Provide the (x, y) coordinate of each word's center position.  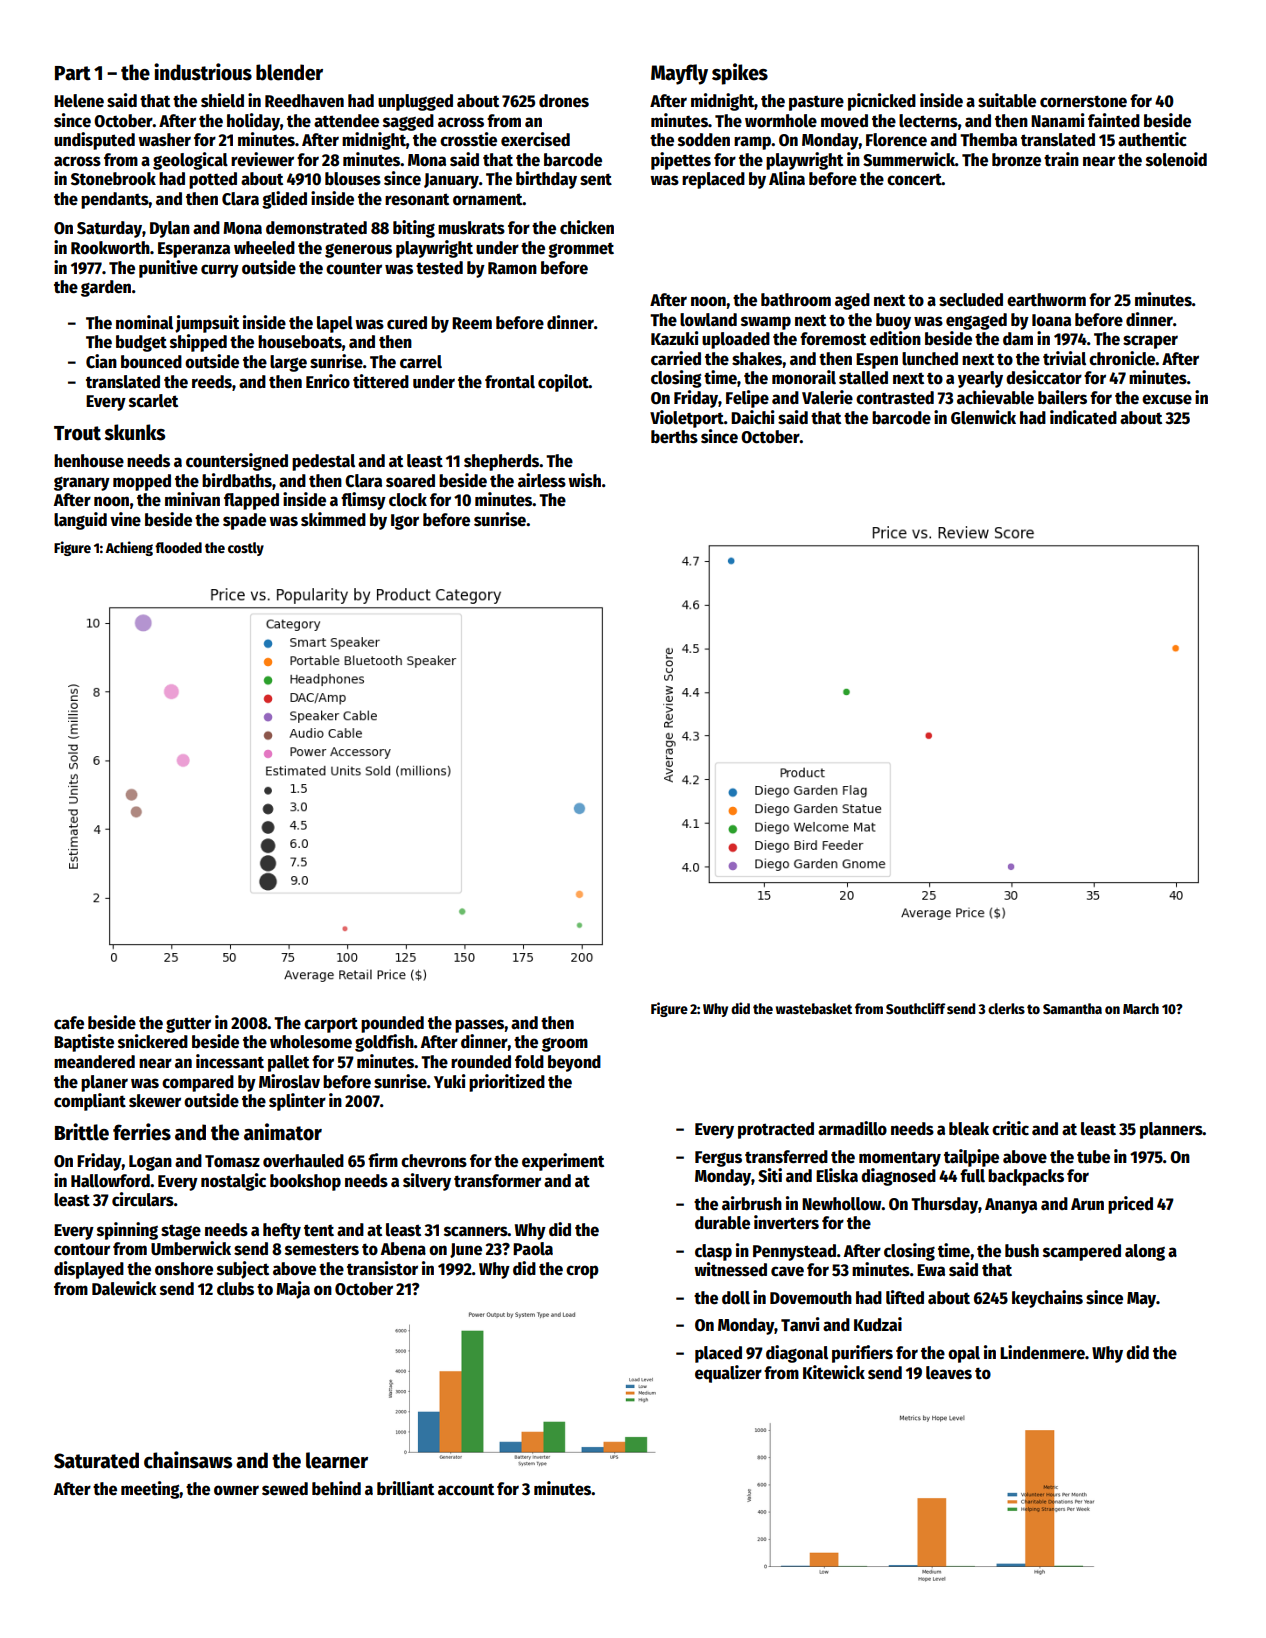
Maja (293, 1290)
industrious (203, 72)
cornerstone (1083, 101)
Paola (533, 1249)
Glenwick (983, 417)
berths (674, 437)
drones (564, 101)
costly (246, 549)
